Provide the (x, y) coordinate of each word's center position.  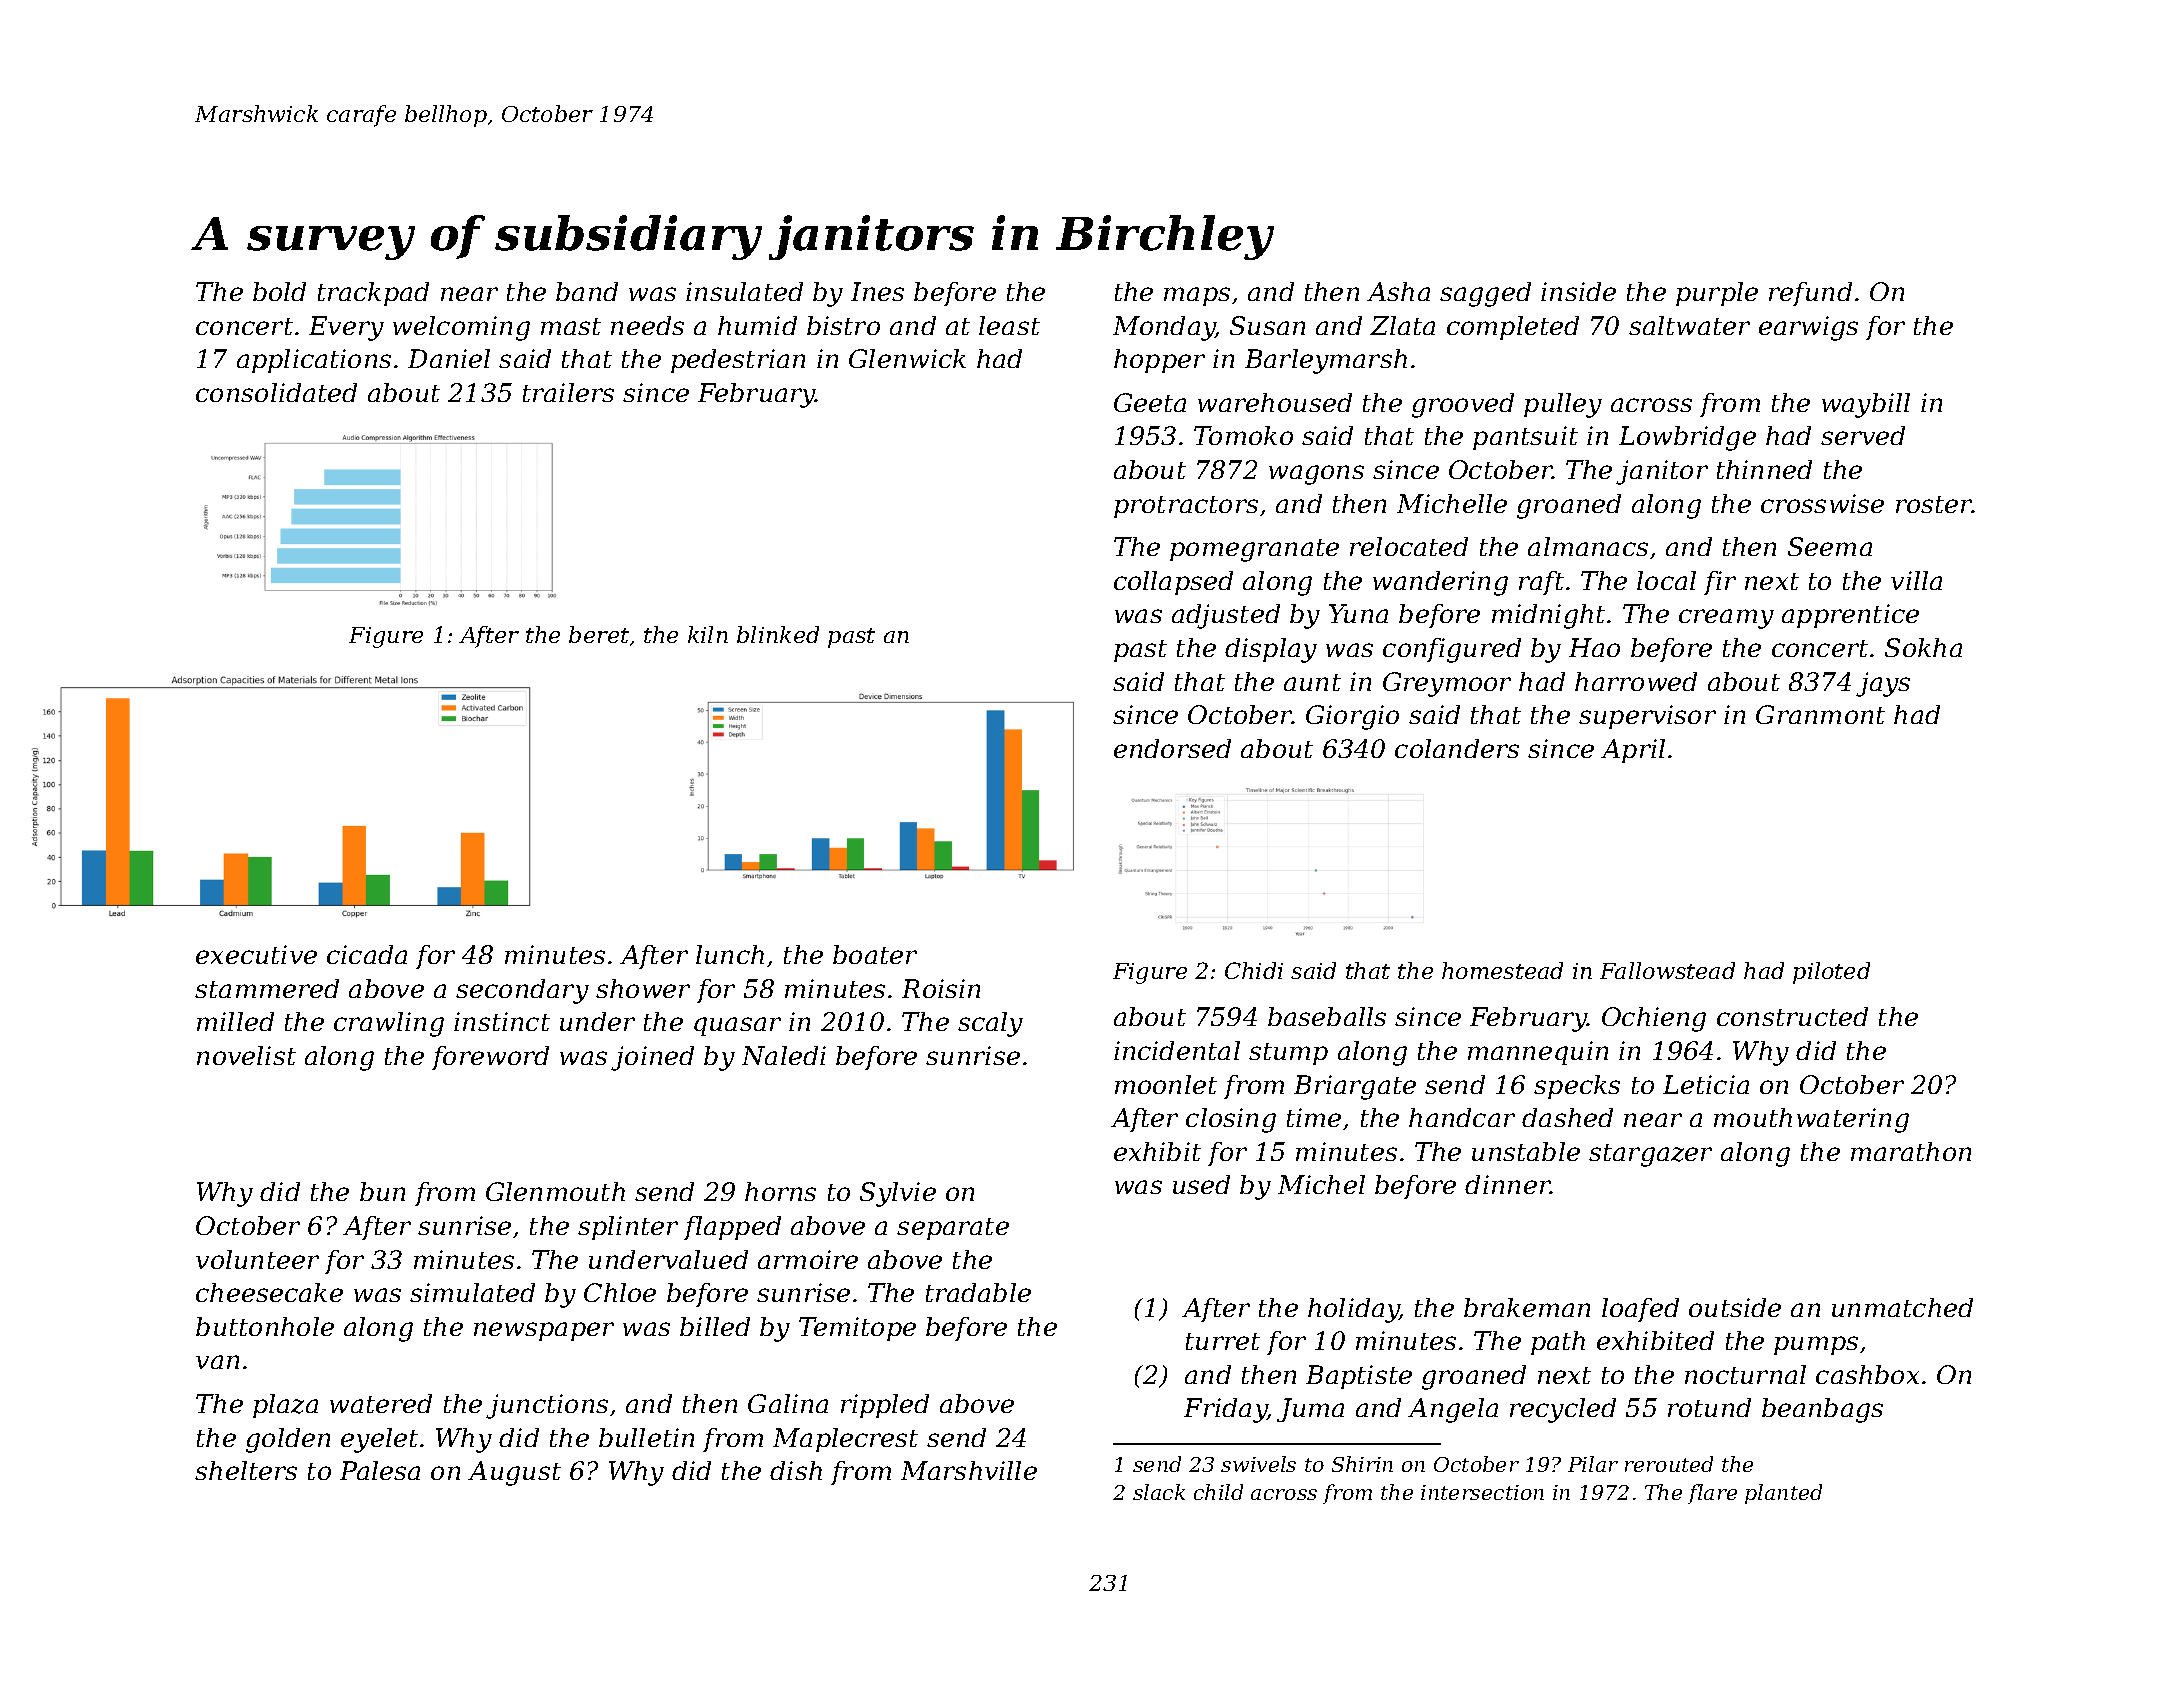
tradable (978, 1292)
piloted (1831, 973)
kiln (708, 634)
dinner (1508, 1184)
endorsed (1172, 748)
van (217, 1362)
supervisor (1647, 717)
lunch (730, 954)
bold (279, 291)
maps (1197, 296)
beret (599, 634)
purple (1717, 294)
